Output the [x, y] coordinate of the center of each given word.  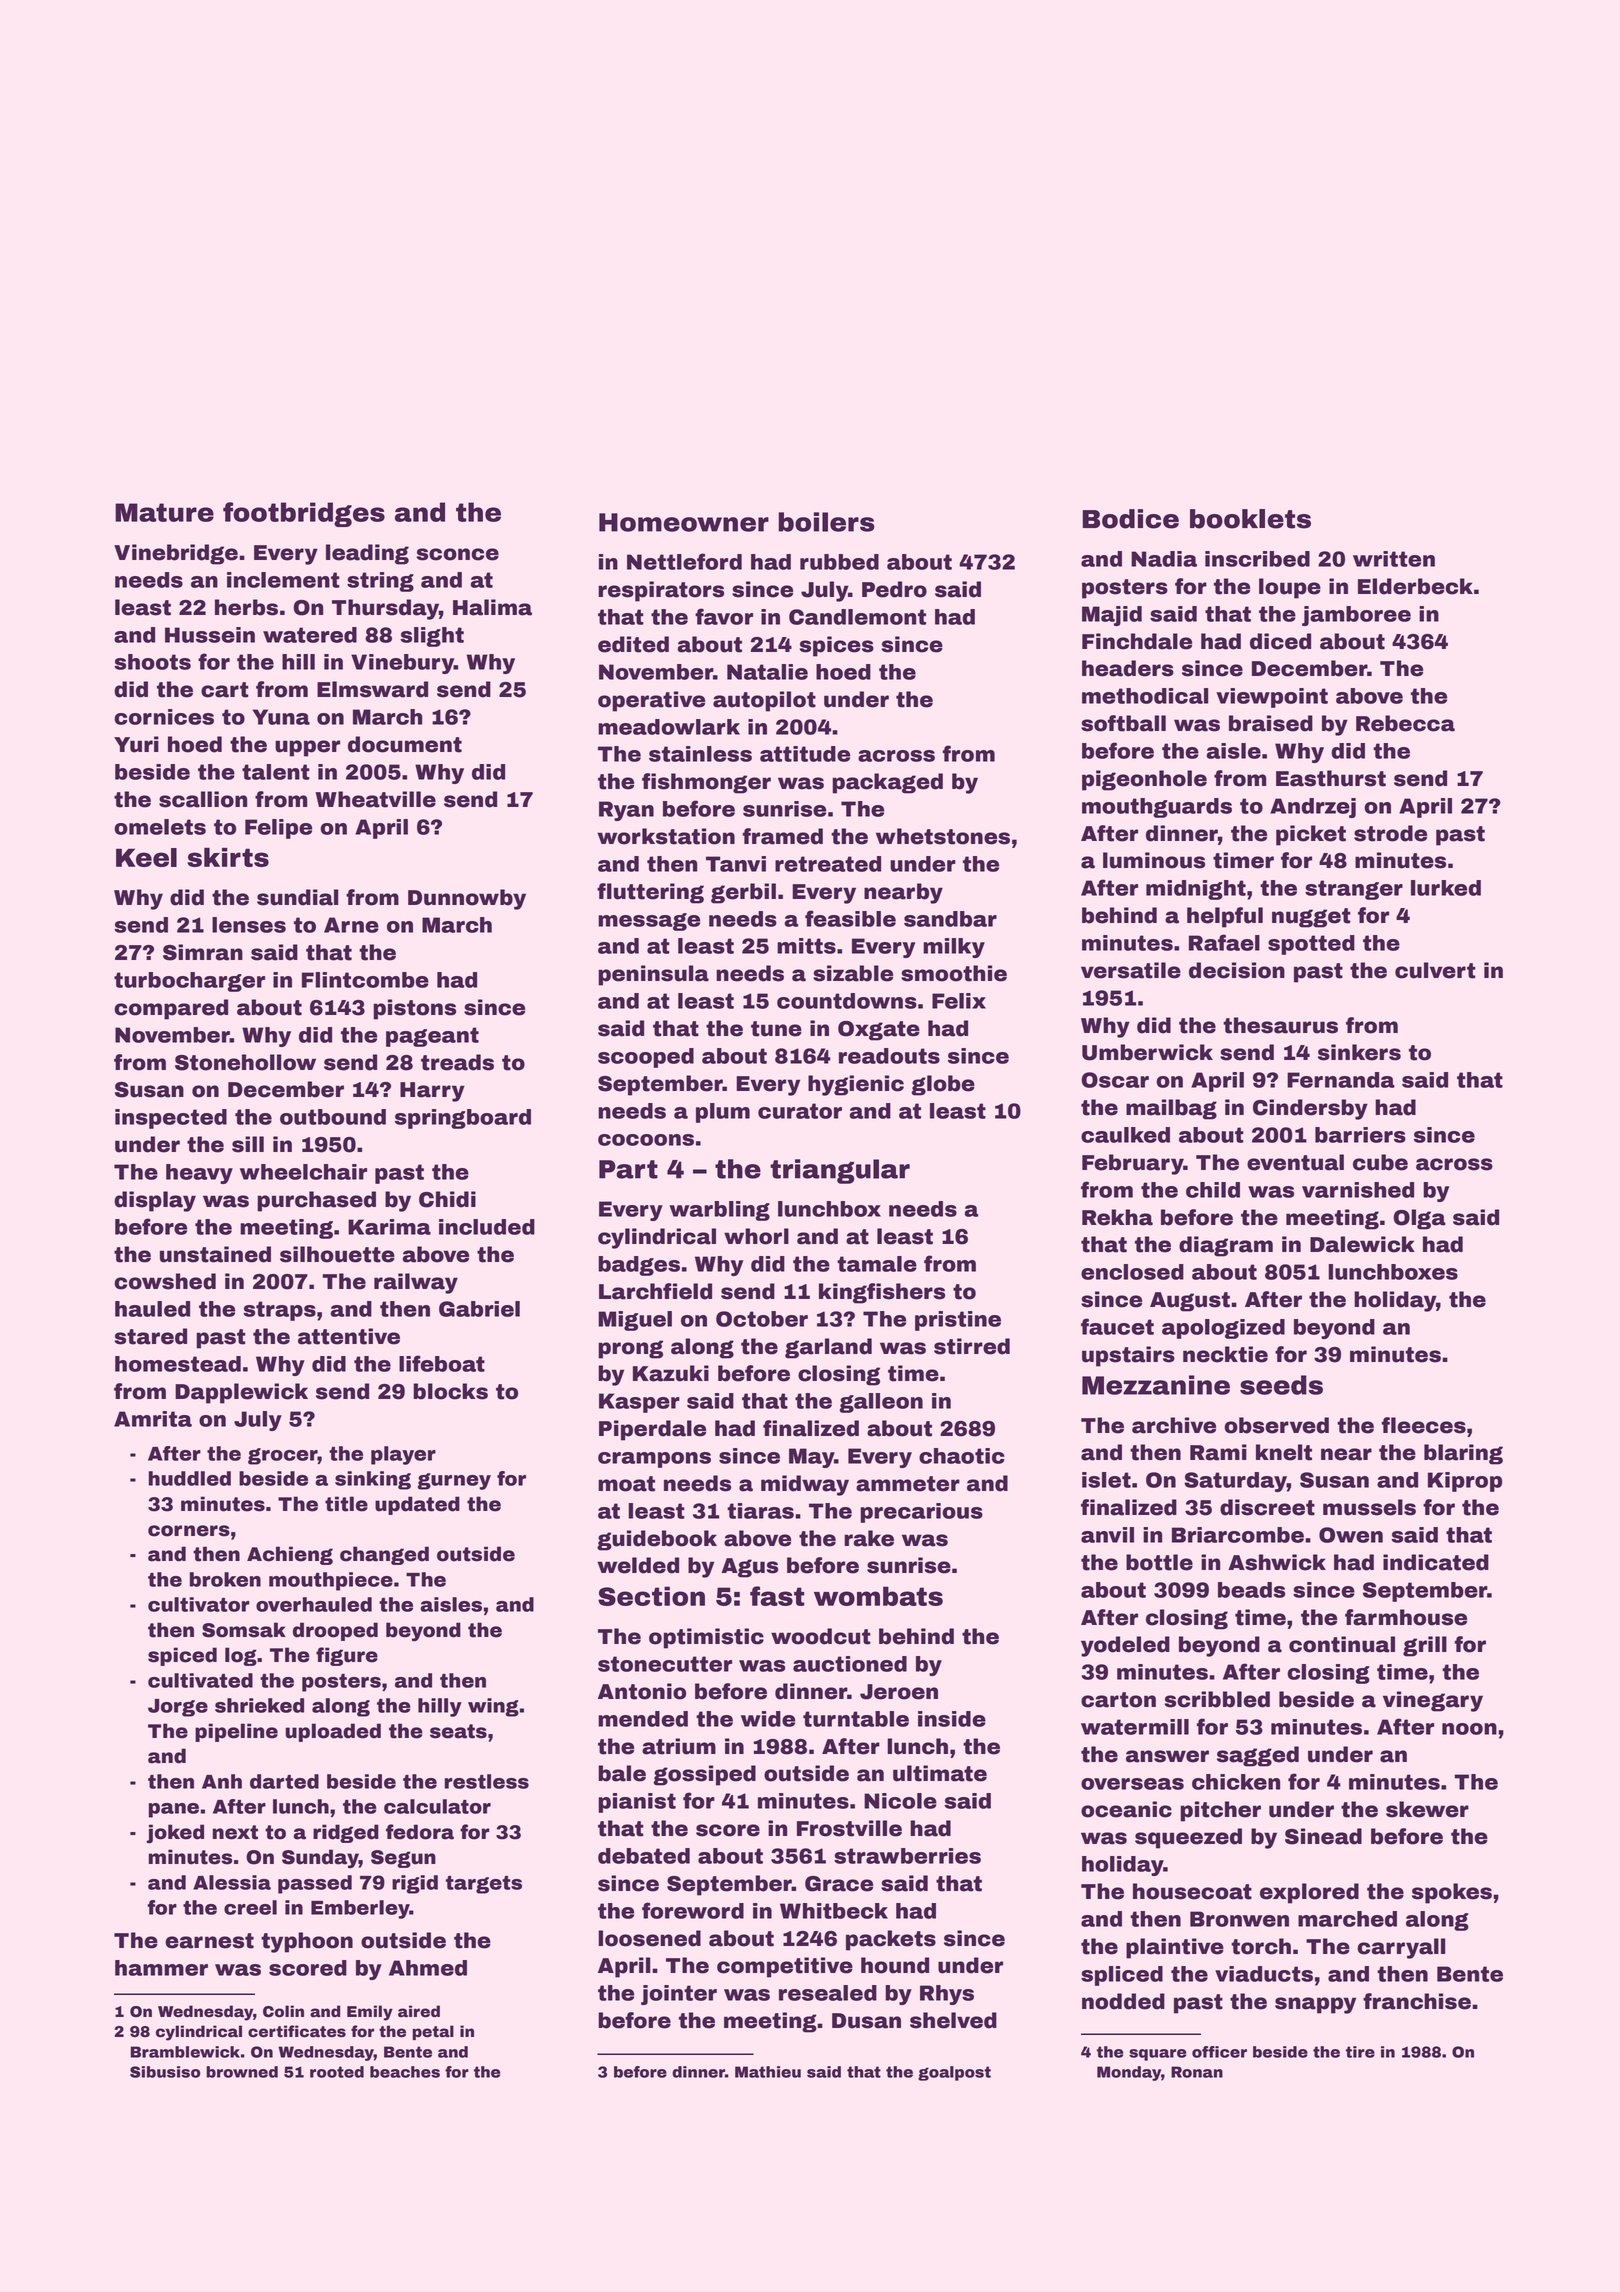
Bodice [1131, 519]
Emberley [360, 1909]
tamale [877, 1264]
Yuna [281, 717]
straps [279, 1311]
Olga [1419, 1219]
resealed [828, 1993]
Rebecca [1405, 723]
